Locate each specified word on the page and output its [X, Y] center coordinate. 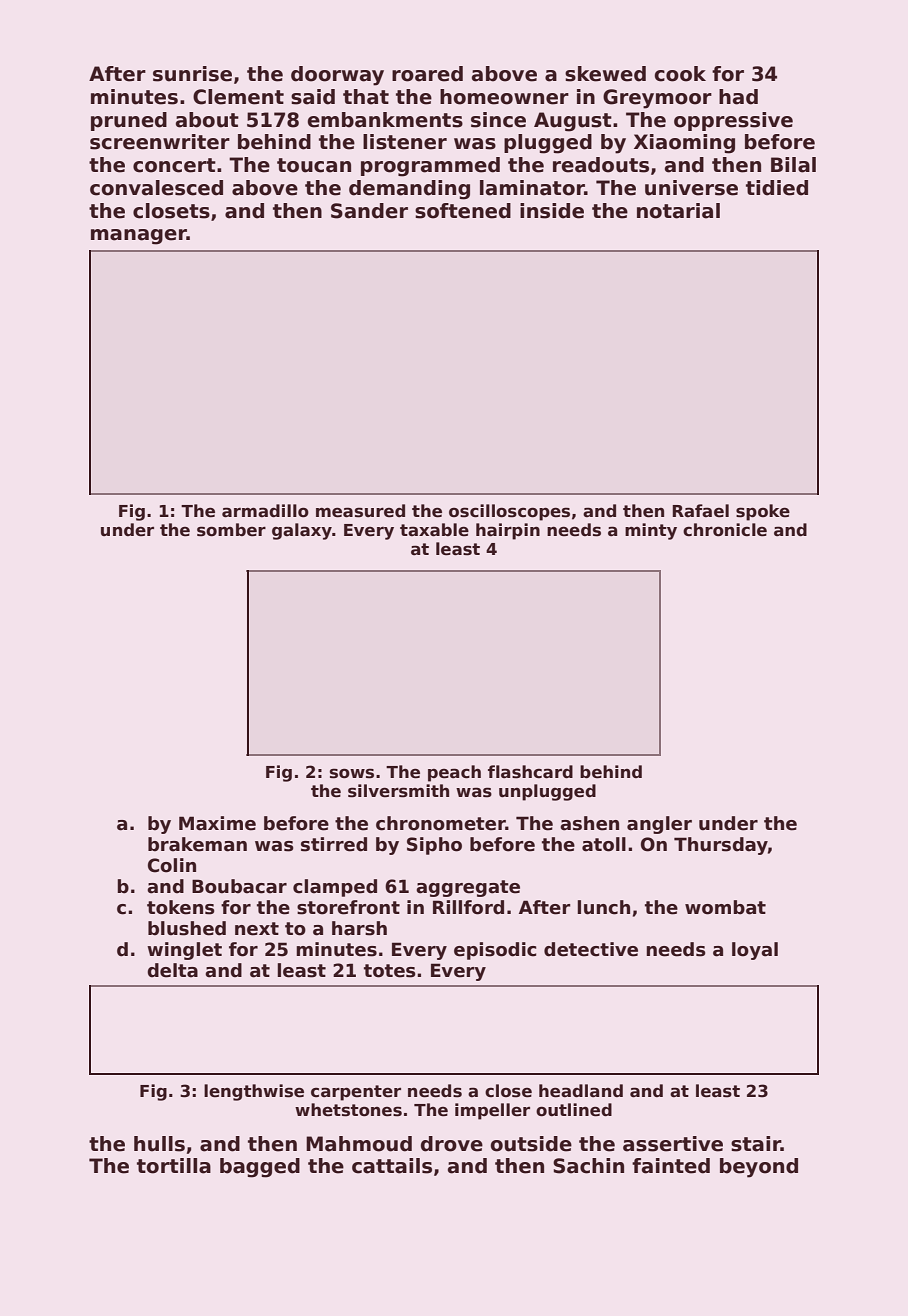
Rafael [700, 511]
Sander [369, 211]
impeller [492, 1111]
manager [139, 237]
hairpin [508, 531]
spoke [763, 512]
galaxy [302, 531]
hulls [159, 1144]
